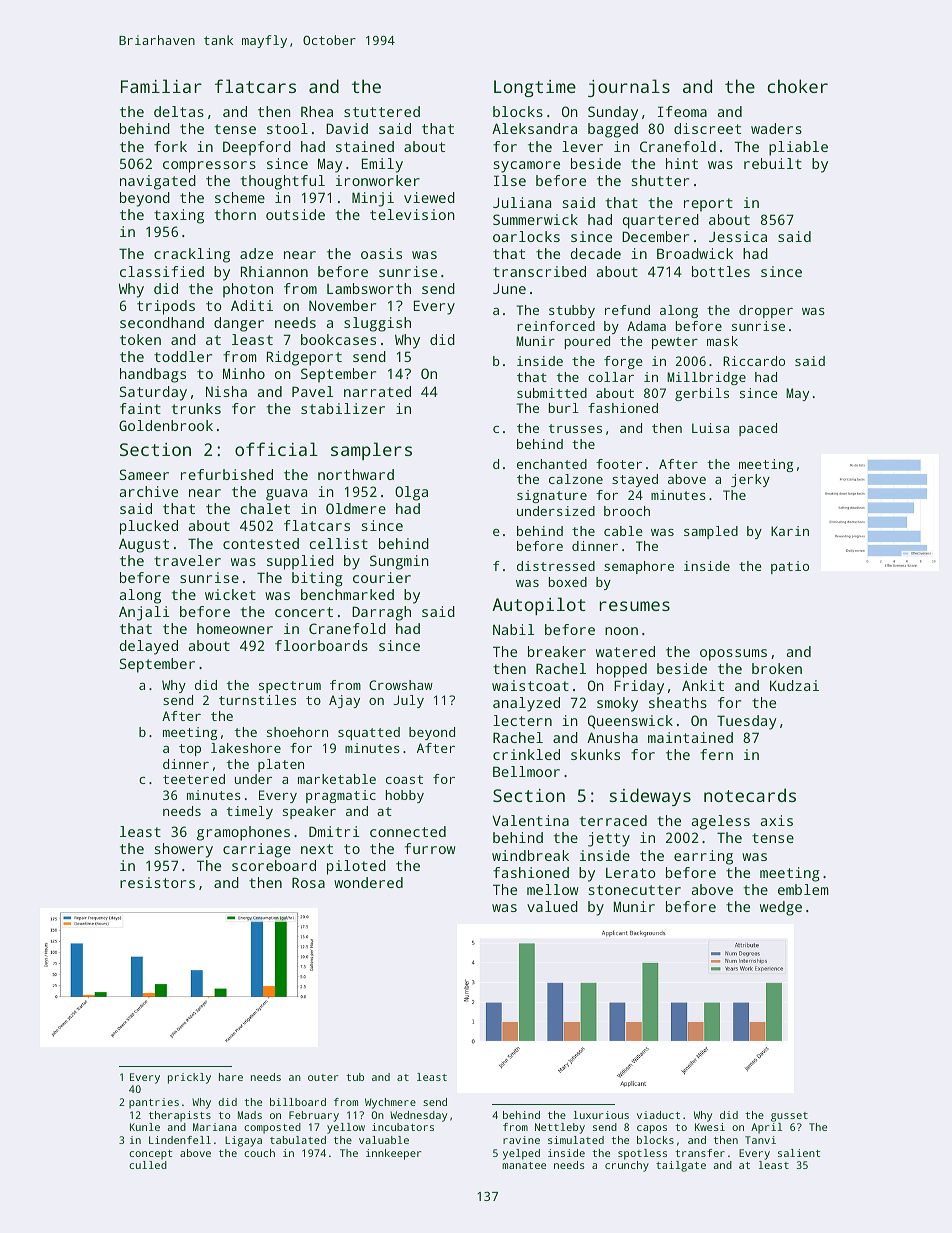  I want to click on outer, so click(323, 1077).
